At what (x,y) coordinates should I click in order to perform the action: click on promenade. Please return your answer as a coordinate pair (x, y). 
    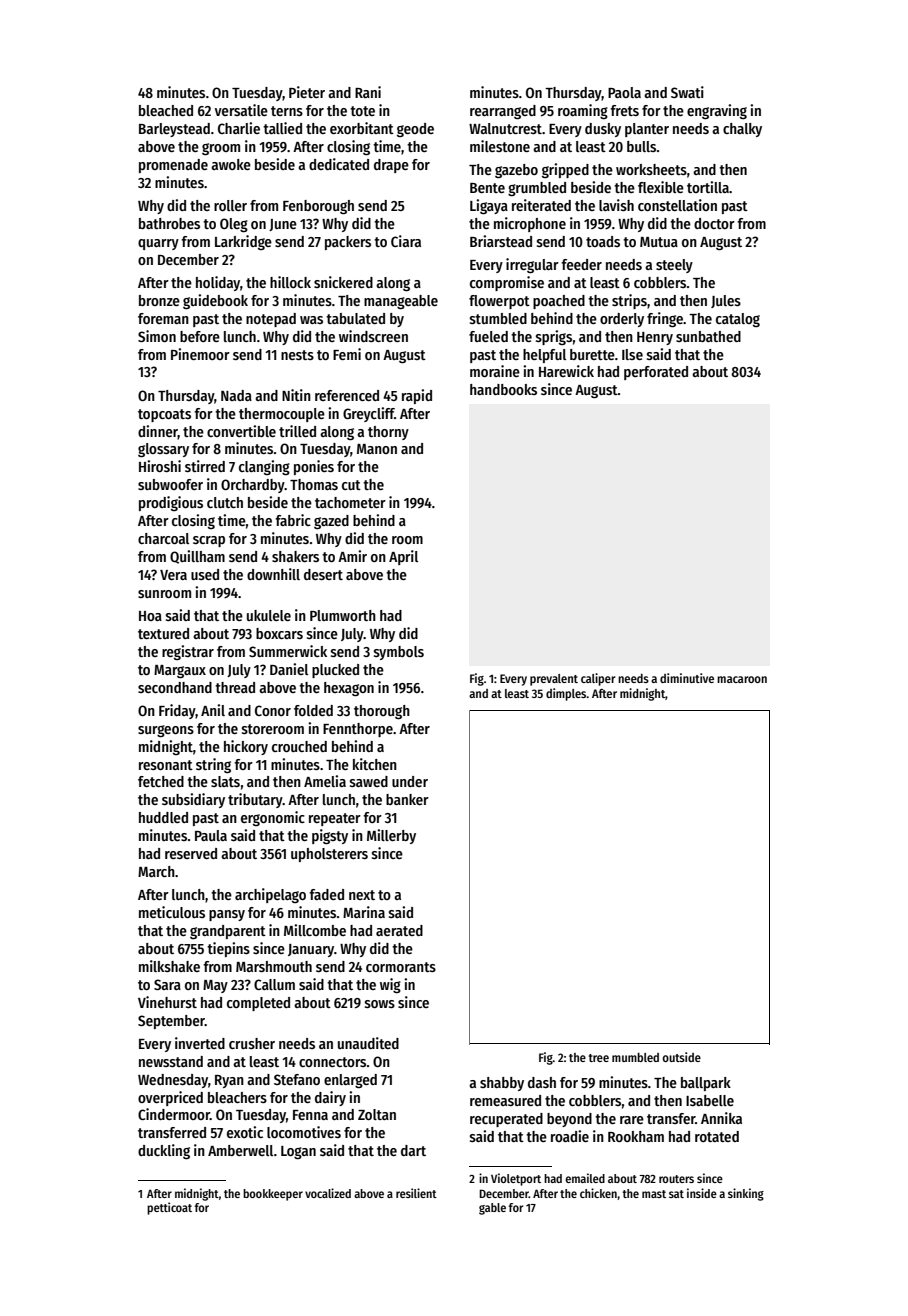
    Looking at the image, I should click on (173, 166).
